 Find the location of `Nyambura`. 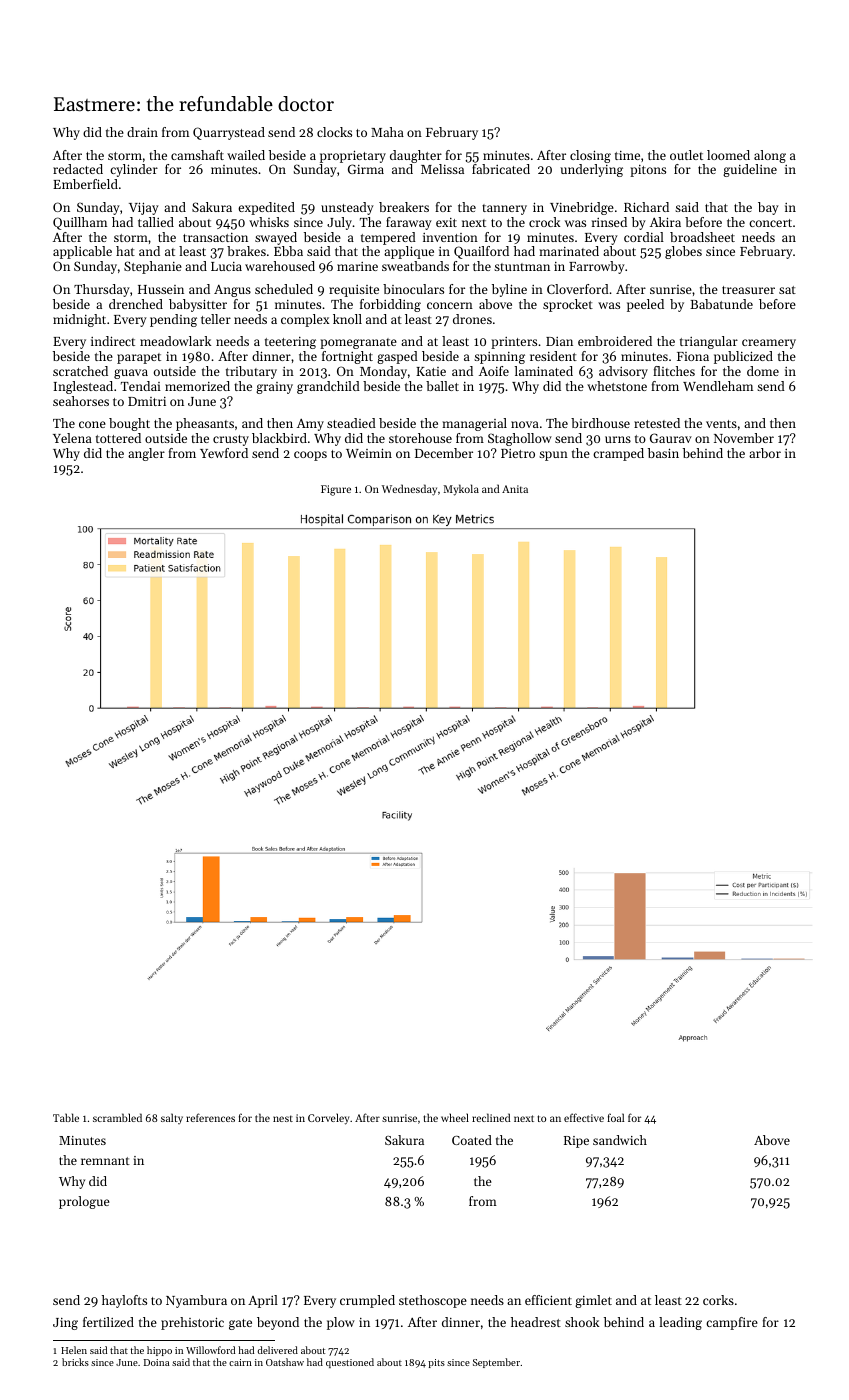

Nyambura is located at coordinates (196, 1301).
